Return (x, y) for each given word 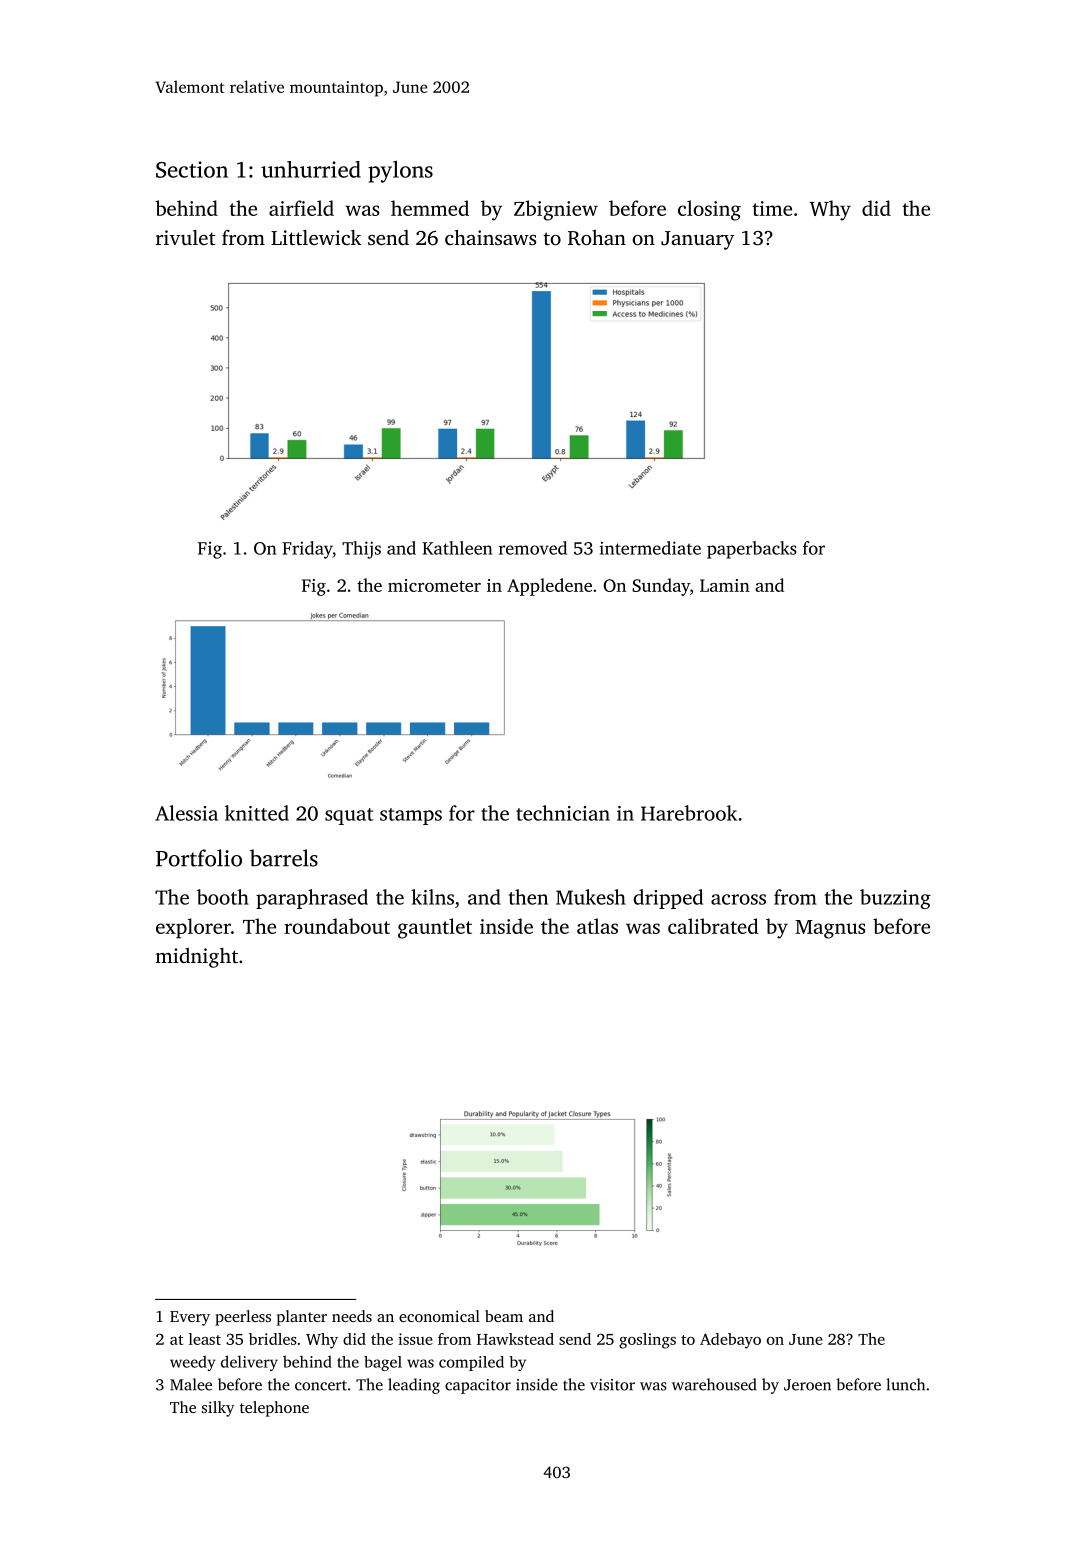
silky (218, 1409)
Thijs (361, 550)
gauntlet (435, 928)
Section (192, 169)
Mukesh (591, 897)
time (772, 208)
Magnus (830, 929)
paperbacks (752, 550)
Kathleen (457, 548)
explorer (193, 928)
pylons (400, 172)
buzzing (895, 899)
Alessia (186, 813)
